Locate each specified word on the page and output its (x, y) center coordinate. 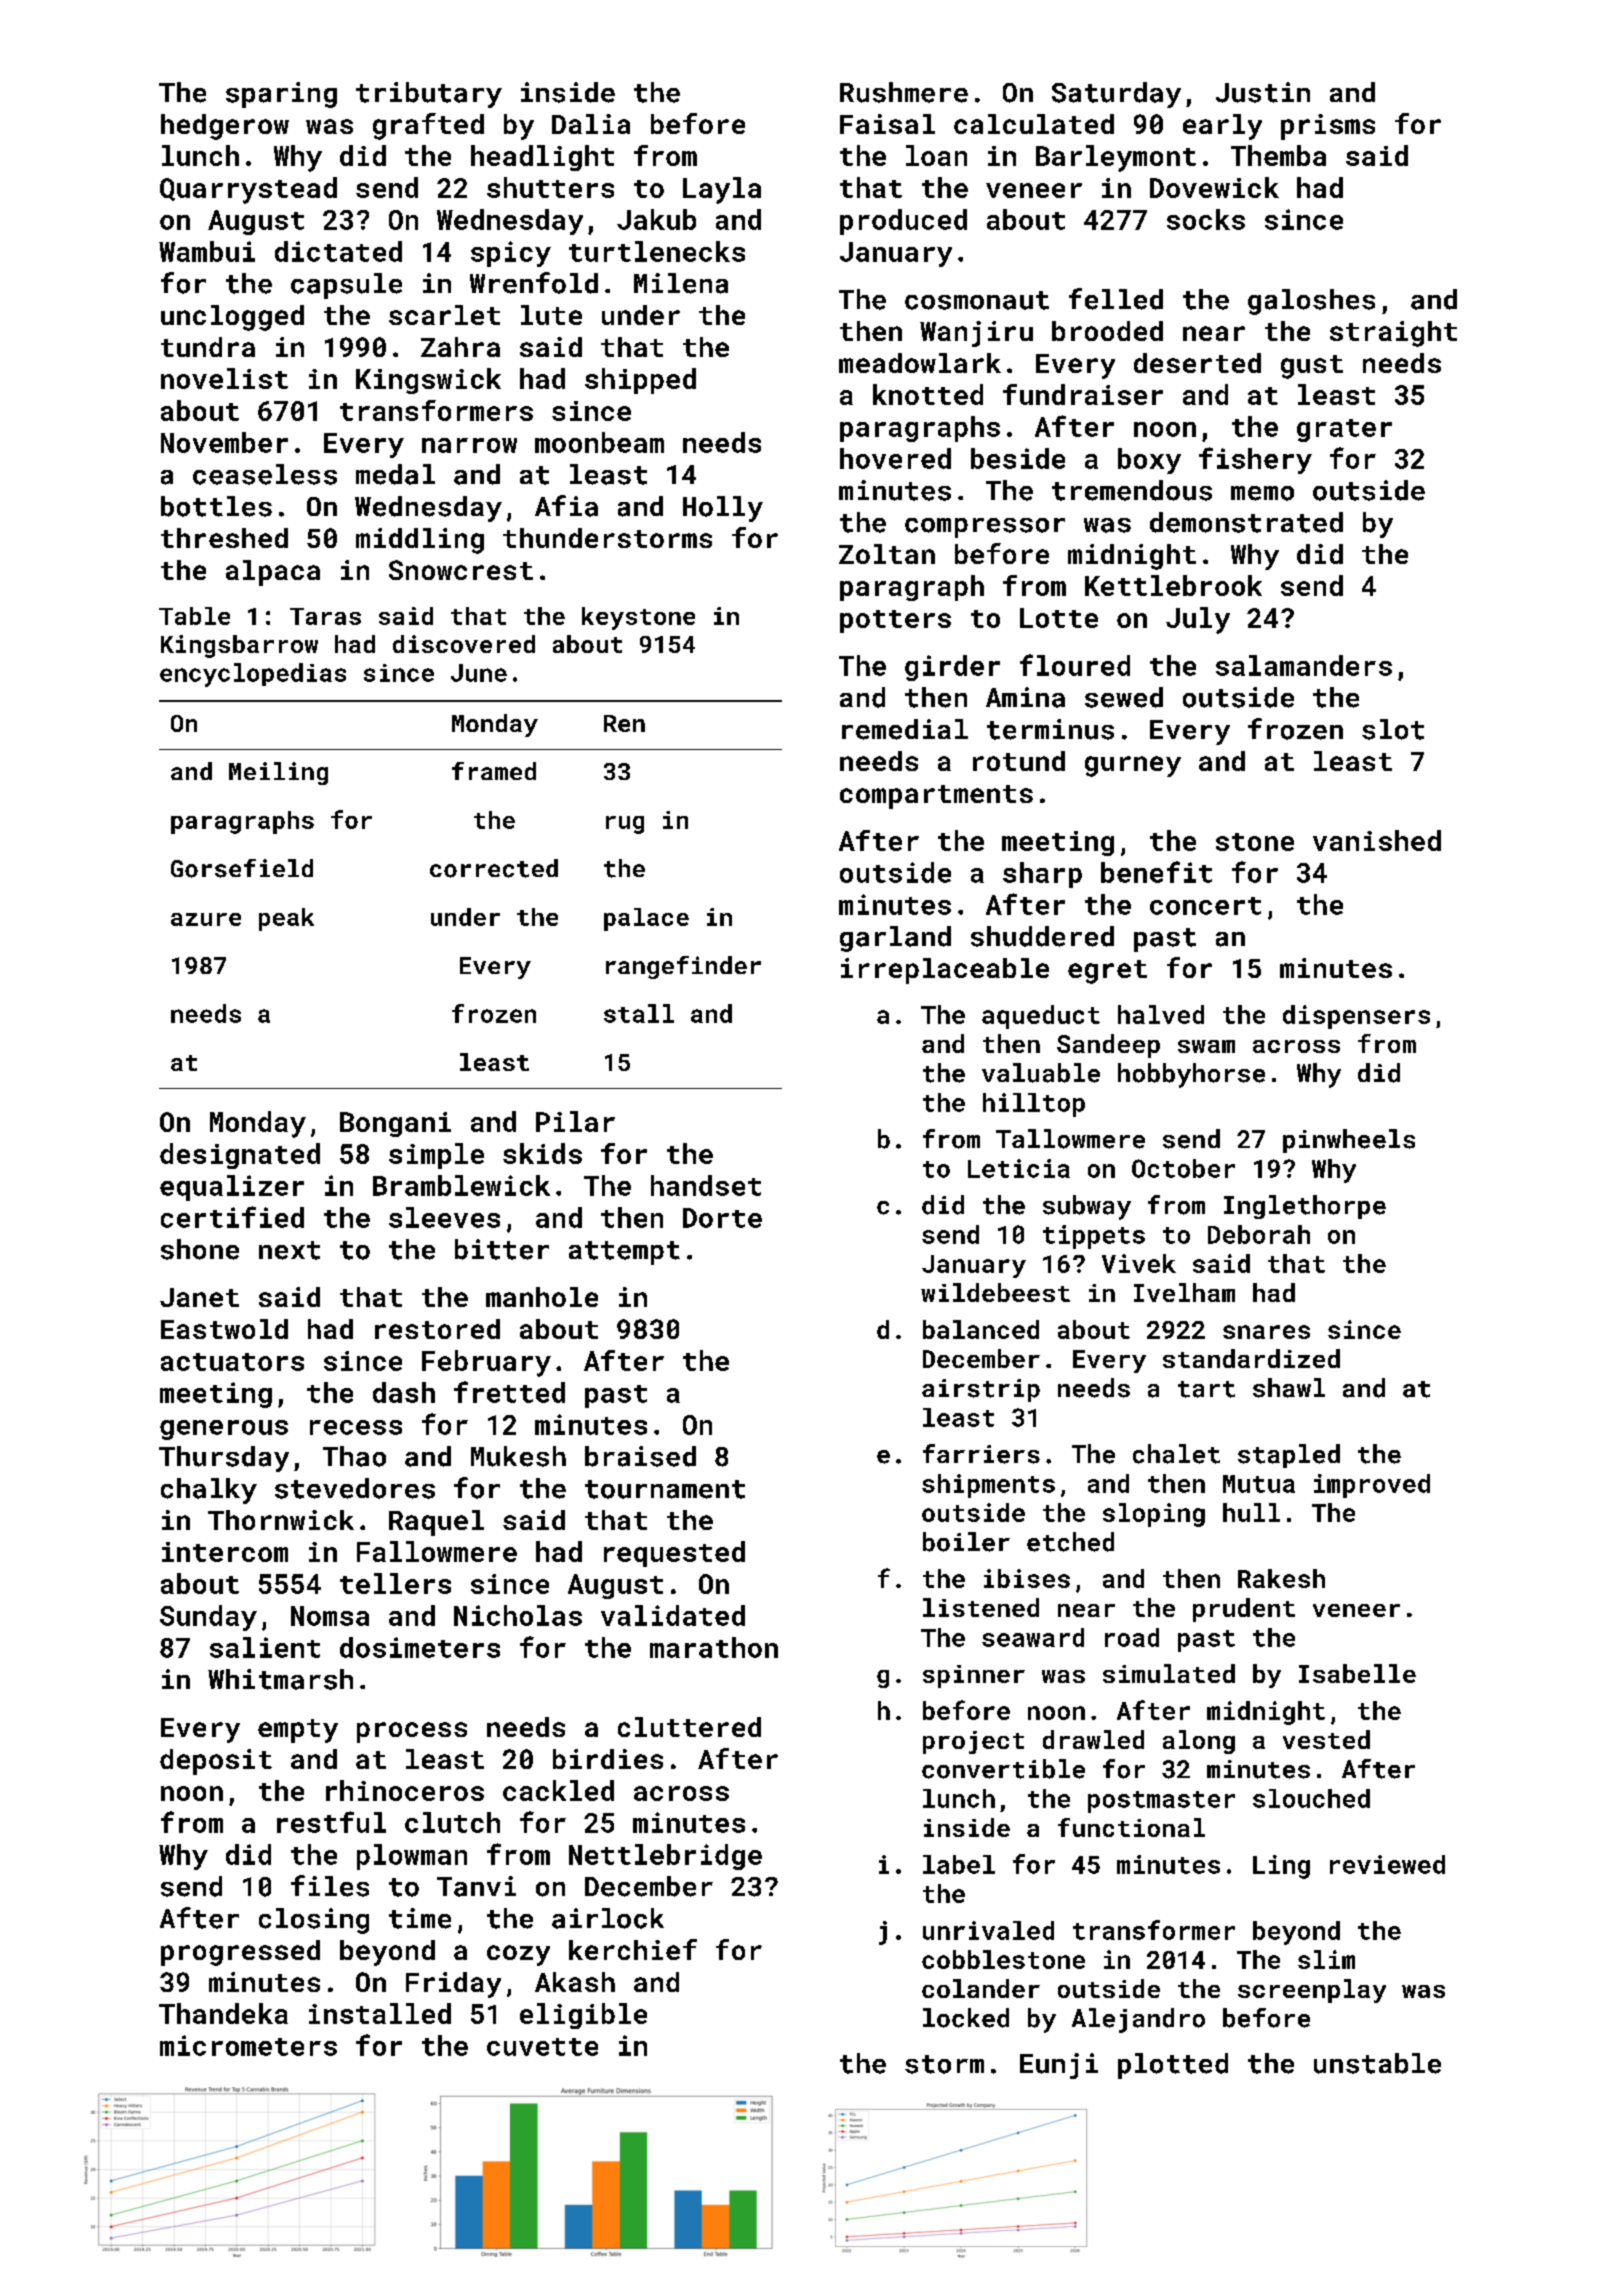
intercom (225, 1552)
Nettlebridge (665, 1857)
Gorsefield (242, 868)
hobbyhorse (1191, 1075)
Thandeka (223, 2013)
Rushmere (904, 92)
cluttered (689, 1727)
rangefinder (683, 967)
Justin (1263, 92)
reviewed (1387, 1864)
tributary (429, 95)
